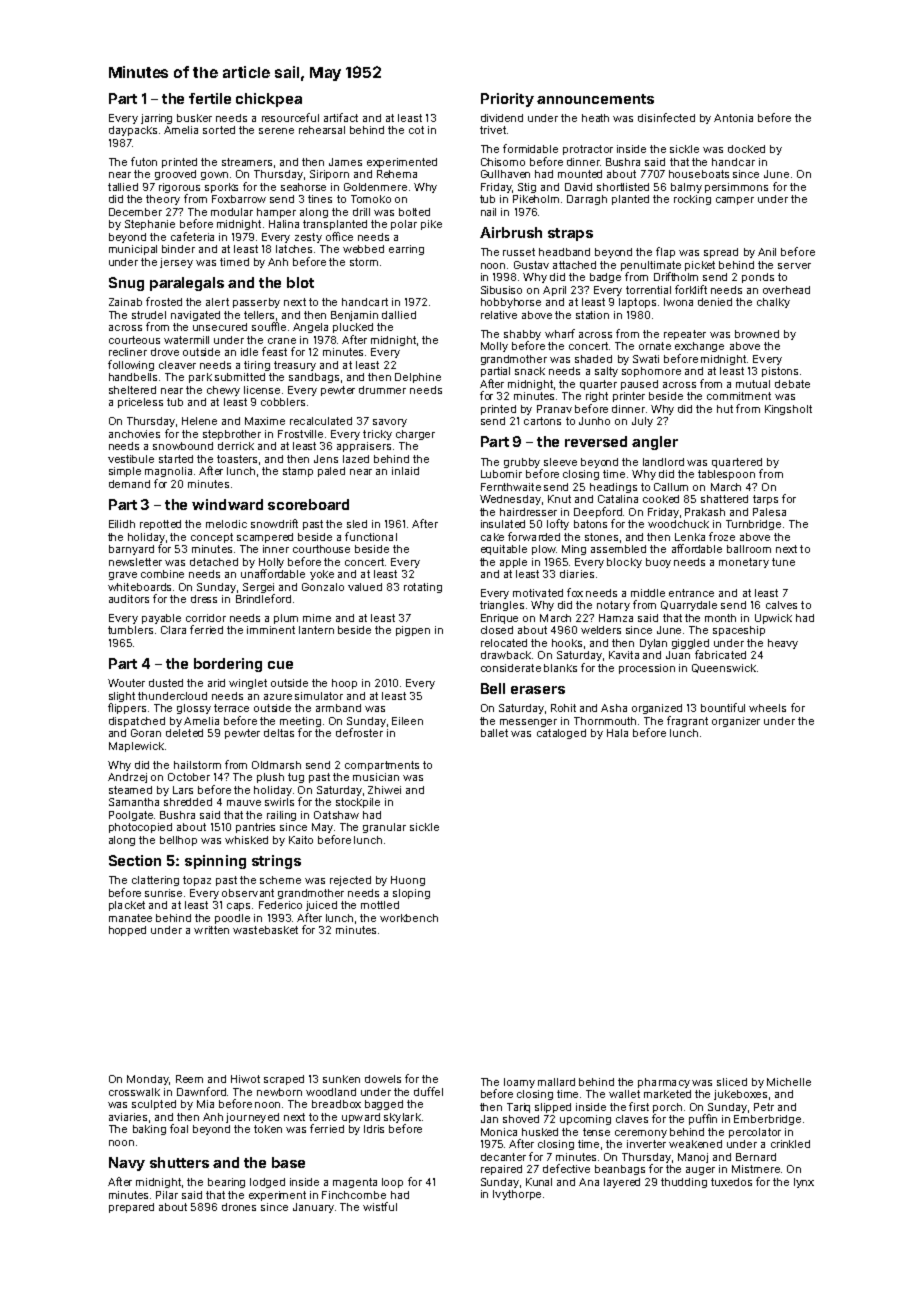  Describe the element at coordinates (156, 119) in the page. I see `jarring` at that location.
